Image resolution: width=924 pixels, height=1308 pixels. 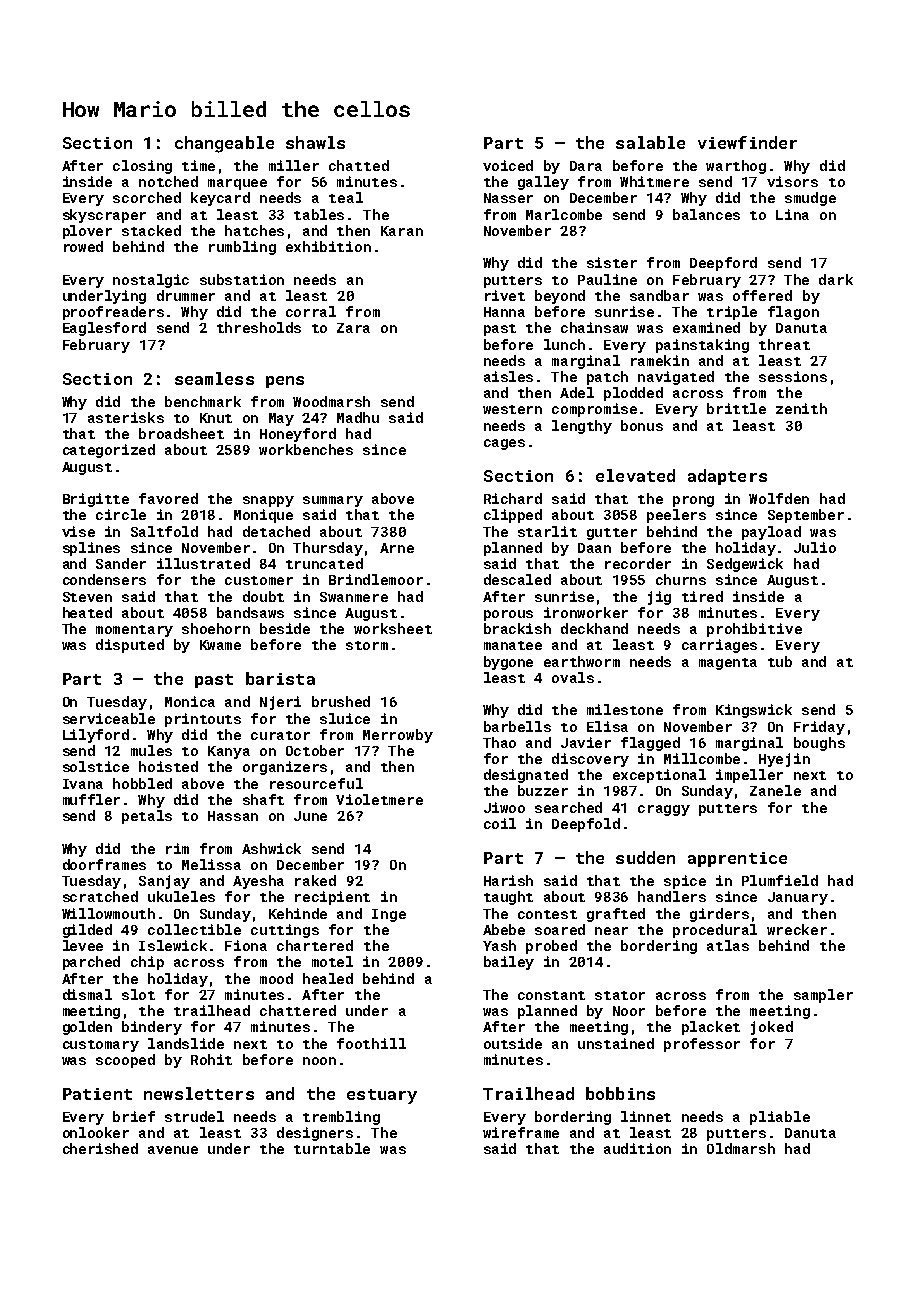 What do you see at coordinates (354, 597) in the screenshot?
I see `Swanmere` at bounding box center [354, 597].
